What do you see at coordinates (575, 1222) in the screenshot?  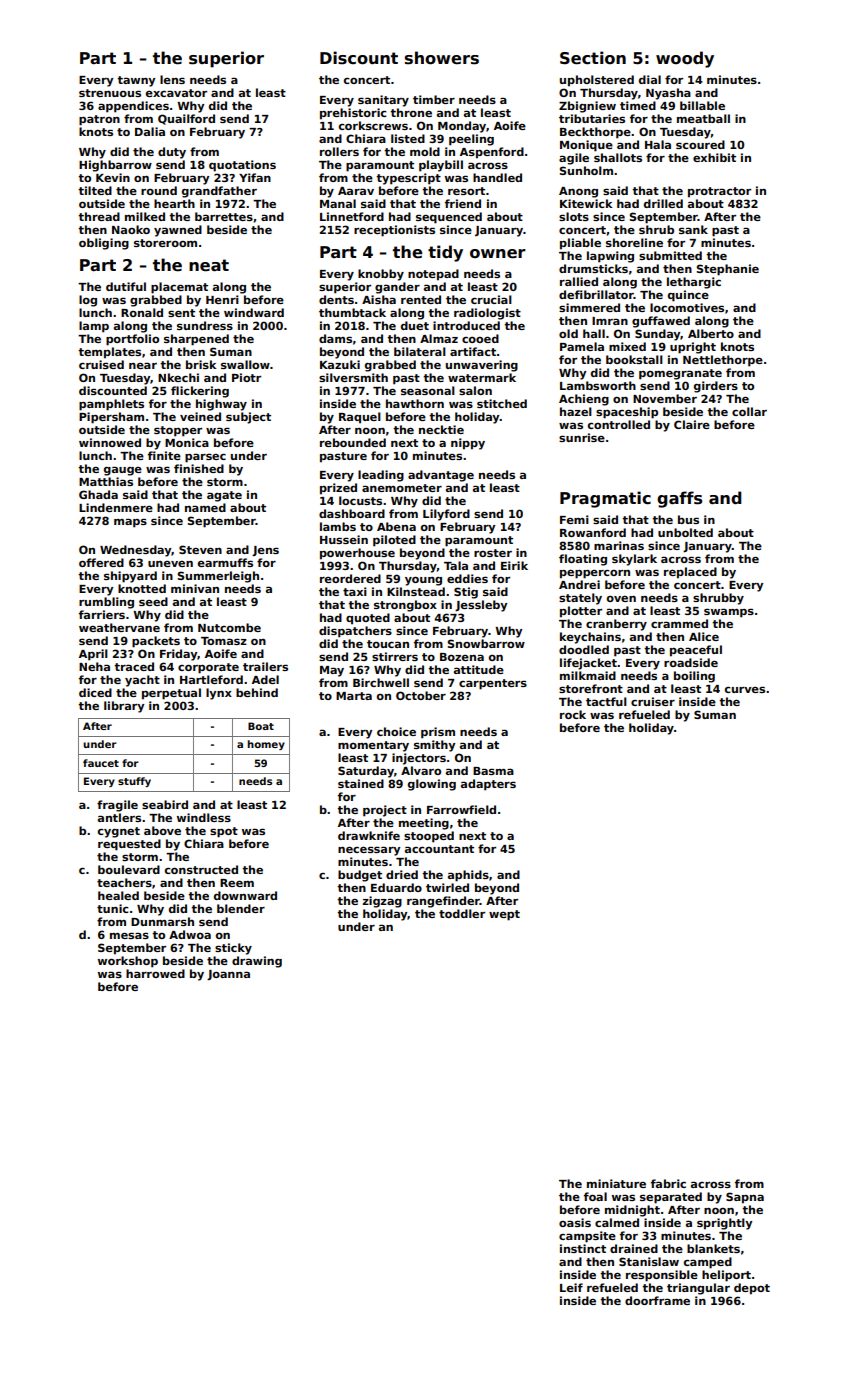 I see `oasis` at bounding box center [575, 1222].
